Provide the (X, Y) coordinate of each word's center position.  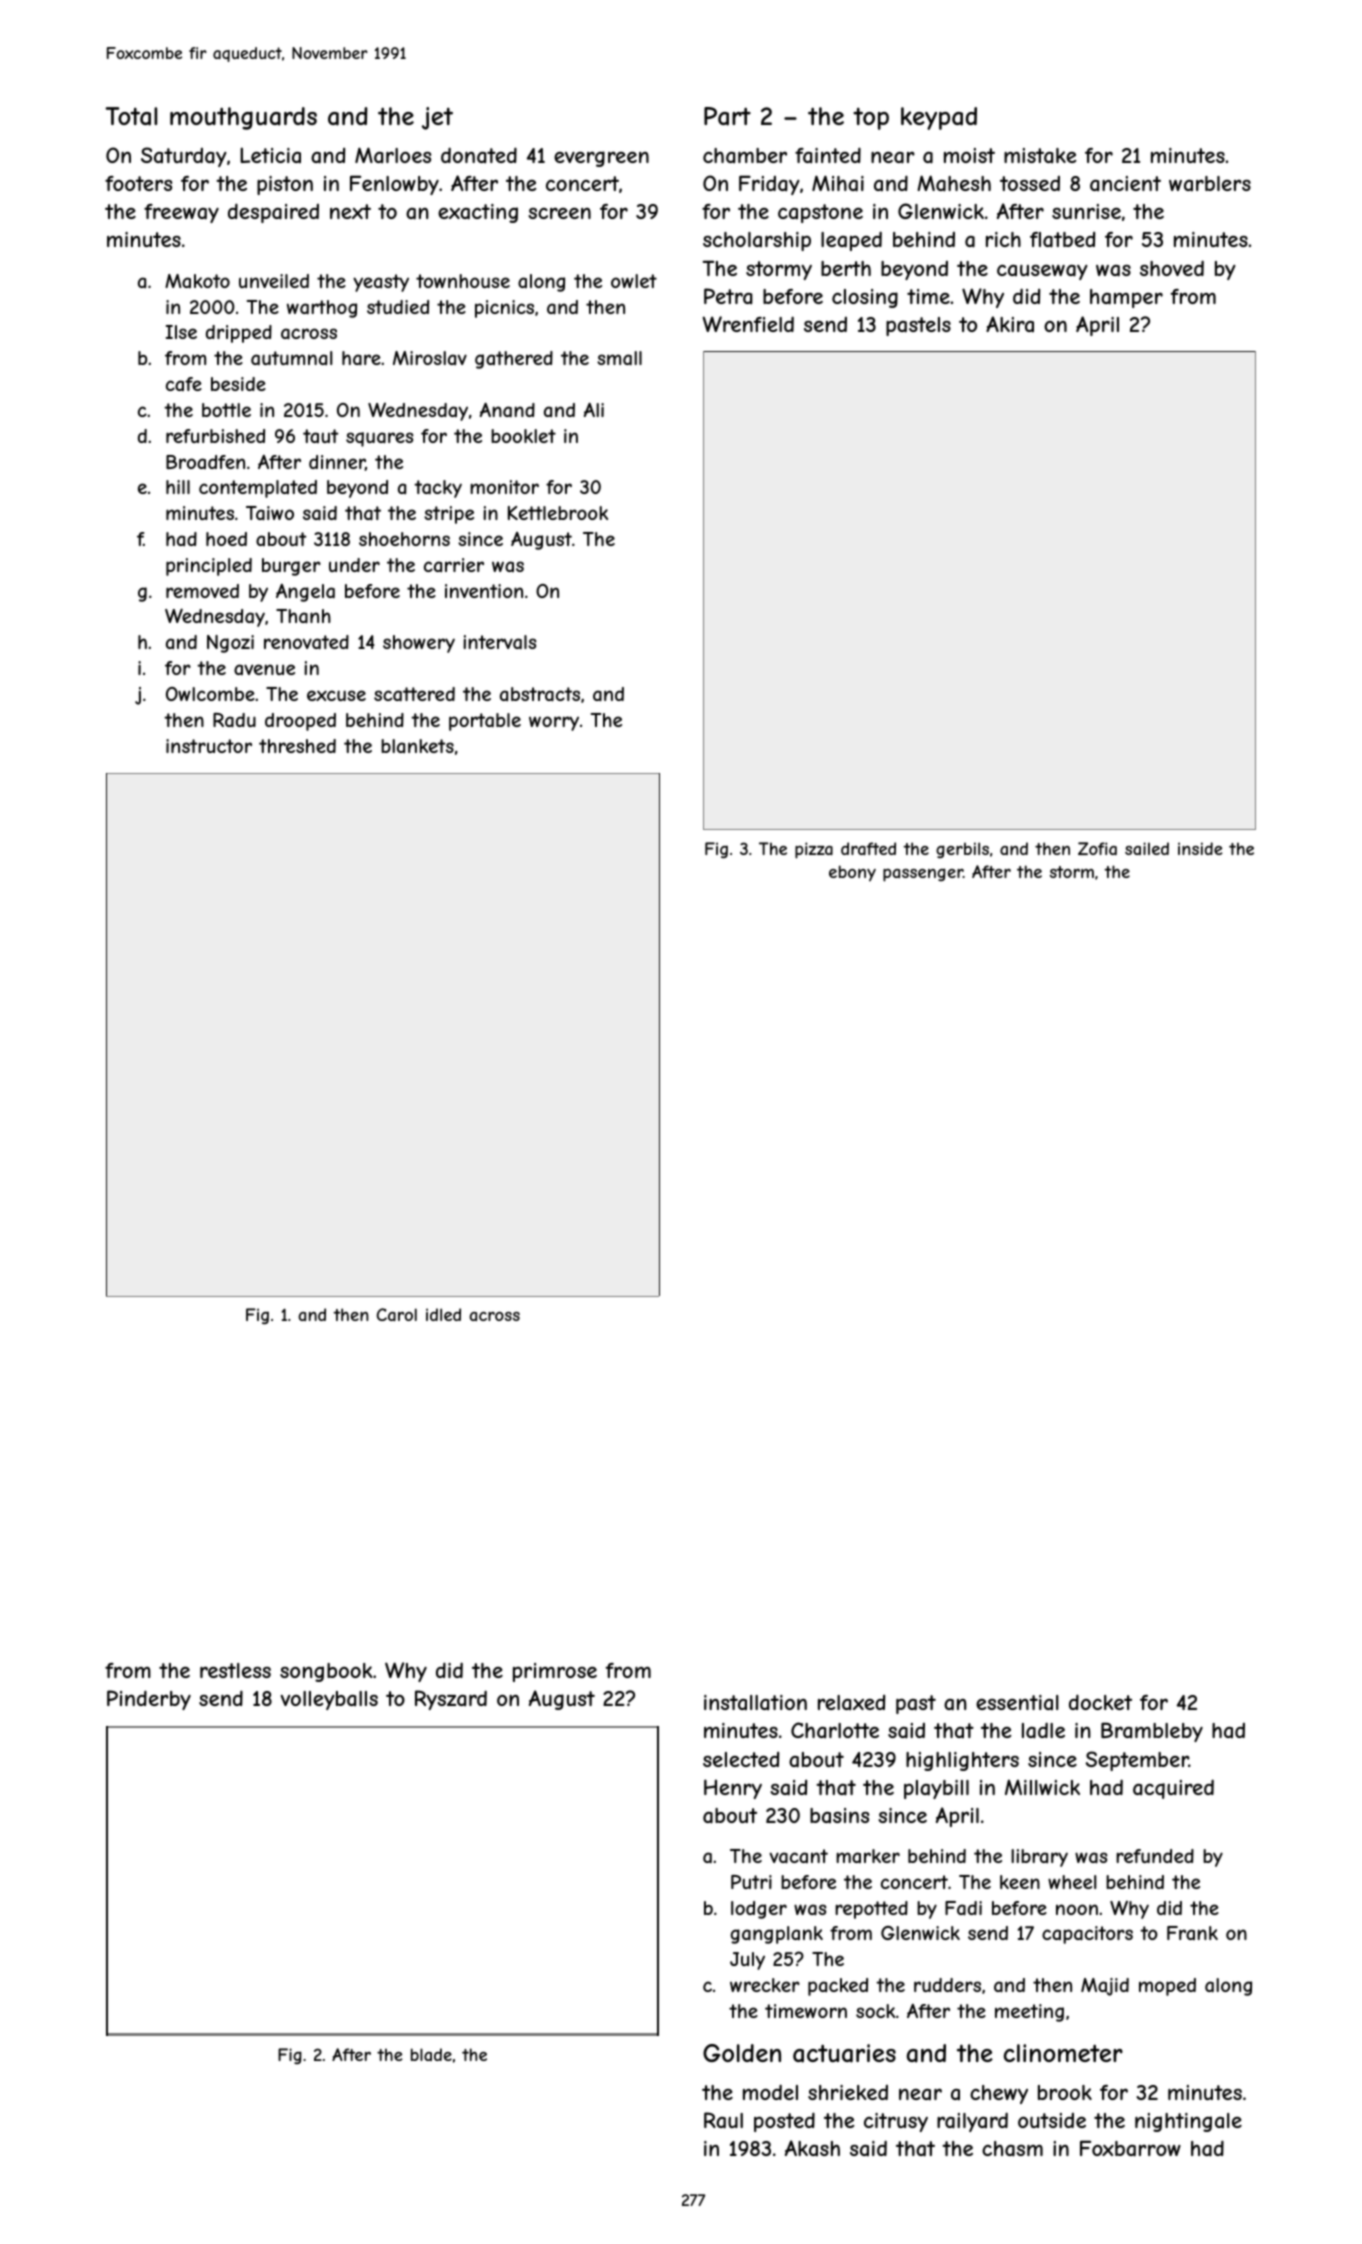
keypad (939, 118)
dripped (239, 334)
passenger (923, 875)
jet (437, 118)
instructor (209, 746)
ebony (852, 873)
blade (431, 2054)
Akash (812, 2148)
